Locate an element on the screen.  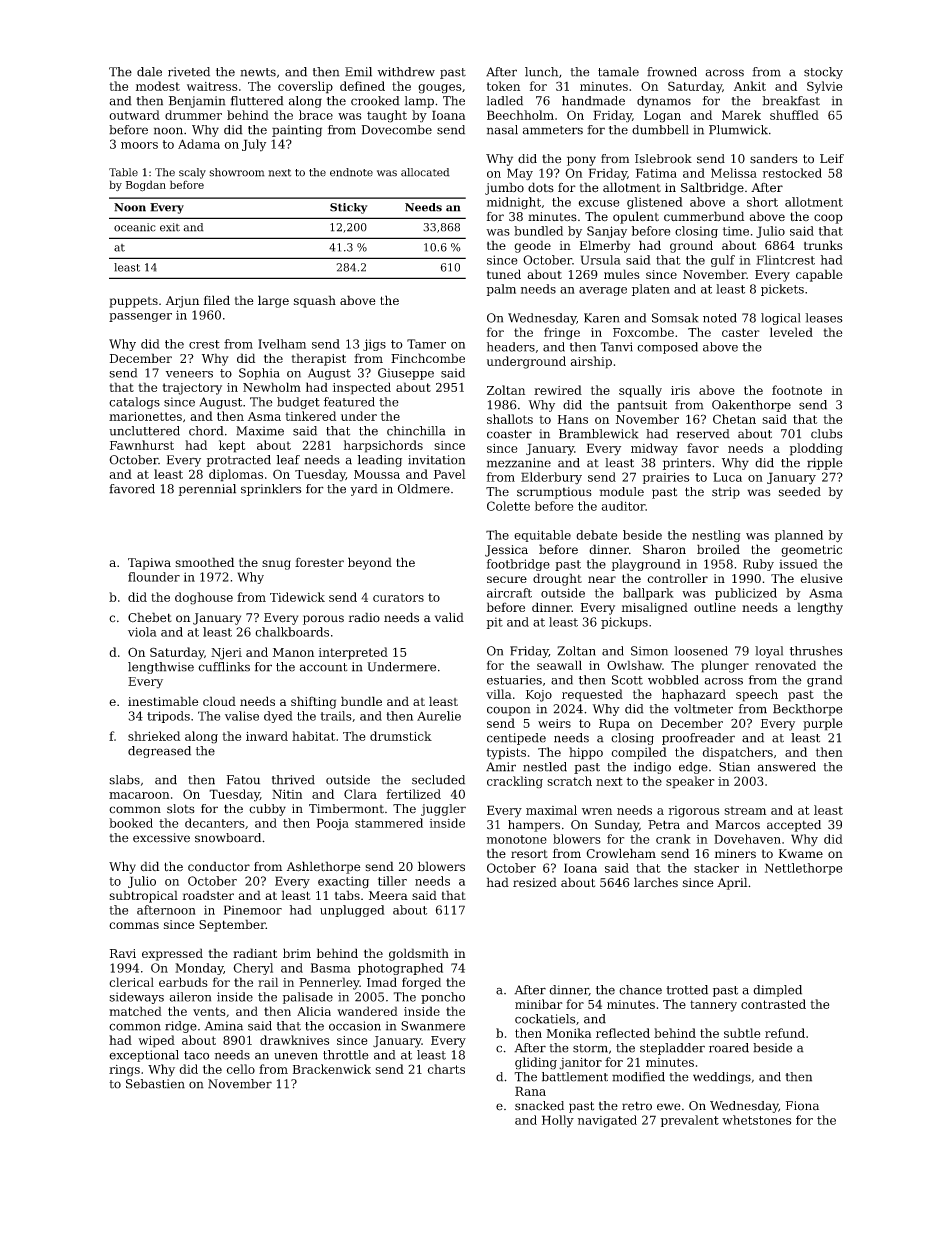
cello is located at coordinates (240, 1069).
